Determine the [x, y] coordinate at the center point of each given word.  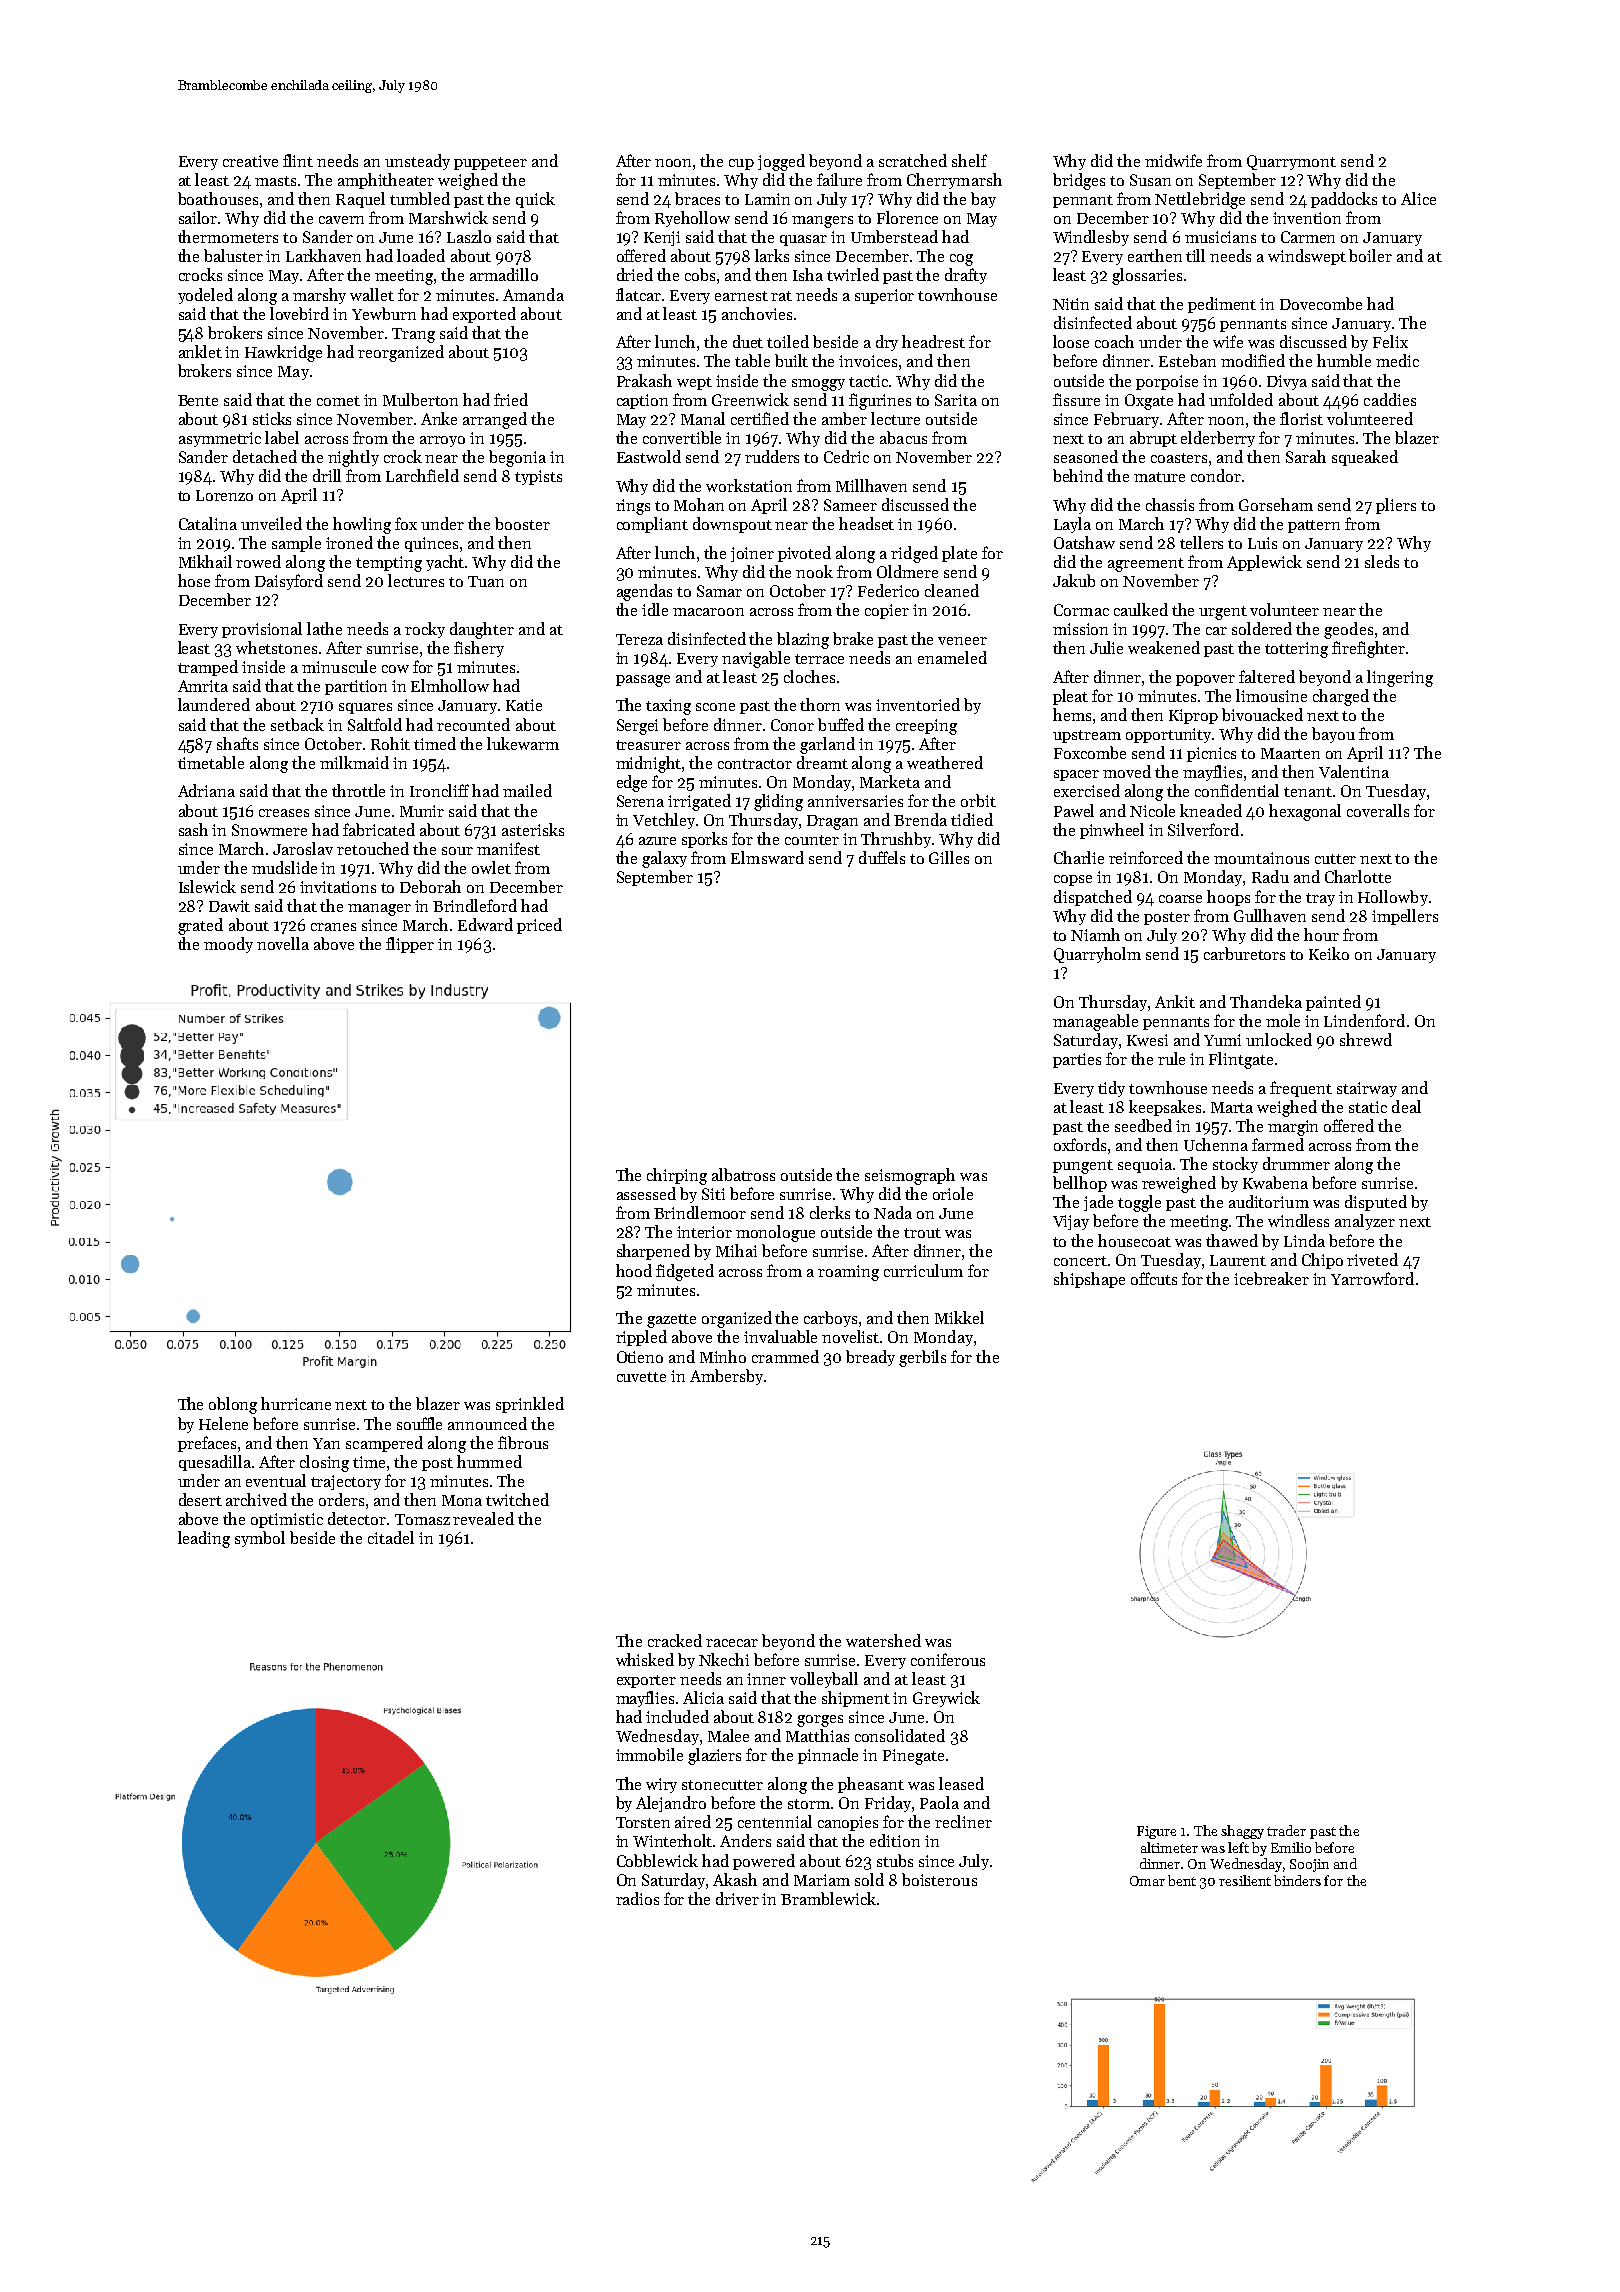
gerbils [922, 1358]
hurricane [296, 1403]
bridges [1079, 181]
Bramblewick [828, 1898]
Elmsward [767, 857]
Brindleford [475, 905]
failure [839, 179]
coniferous [948, 1659]
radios [637, 1898]
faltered [1267, 676]
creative [250, 161]
